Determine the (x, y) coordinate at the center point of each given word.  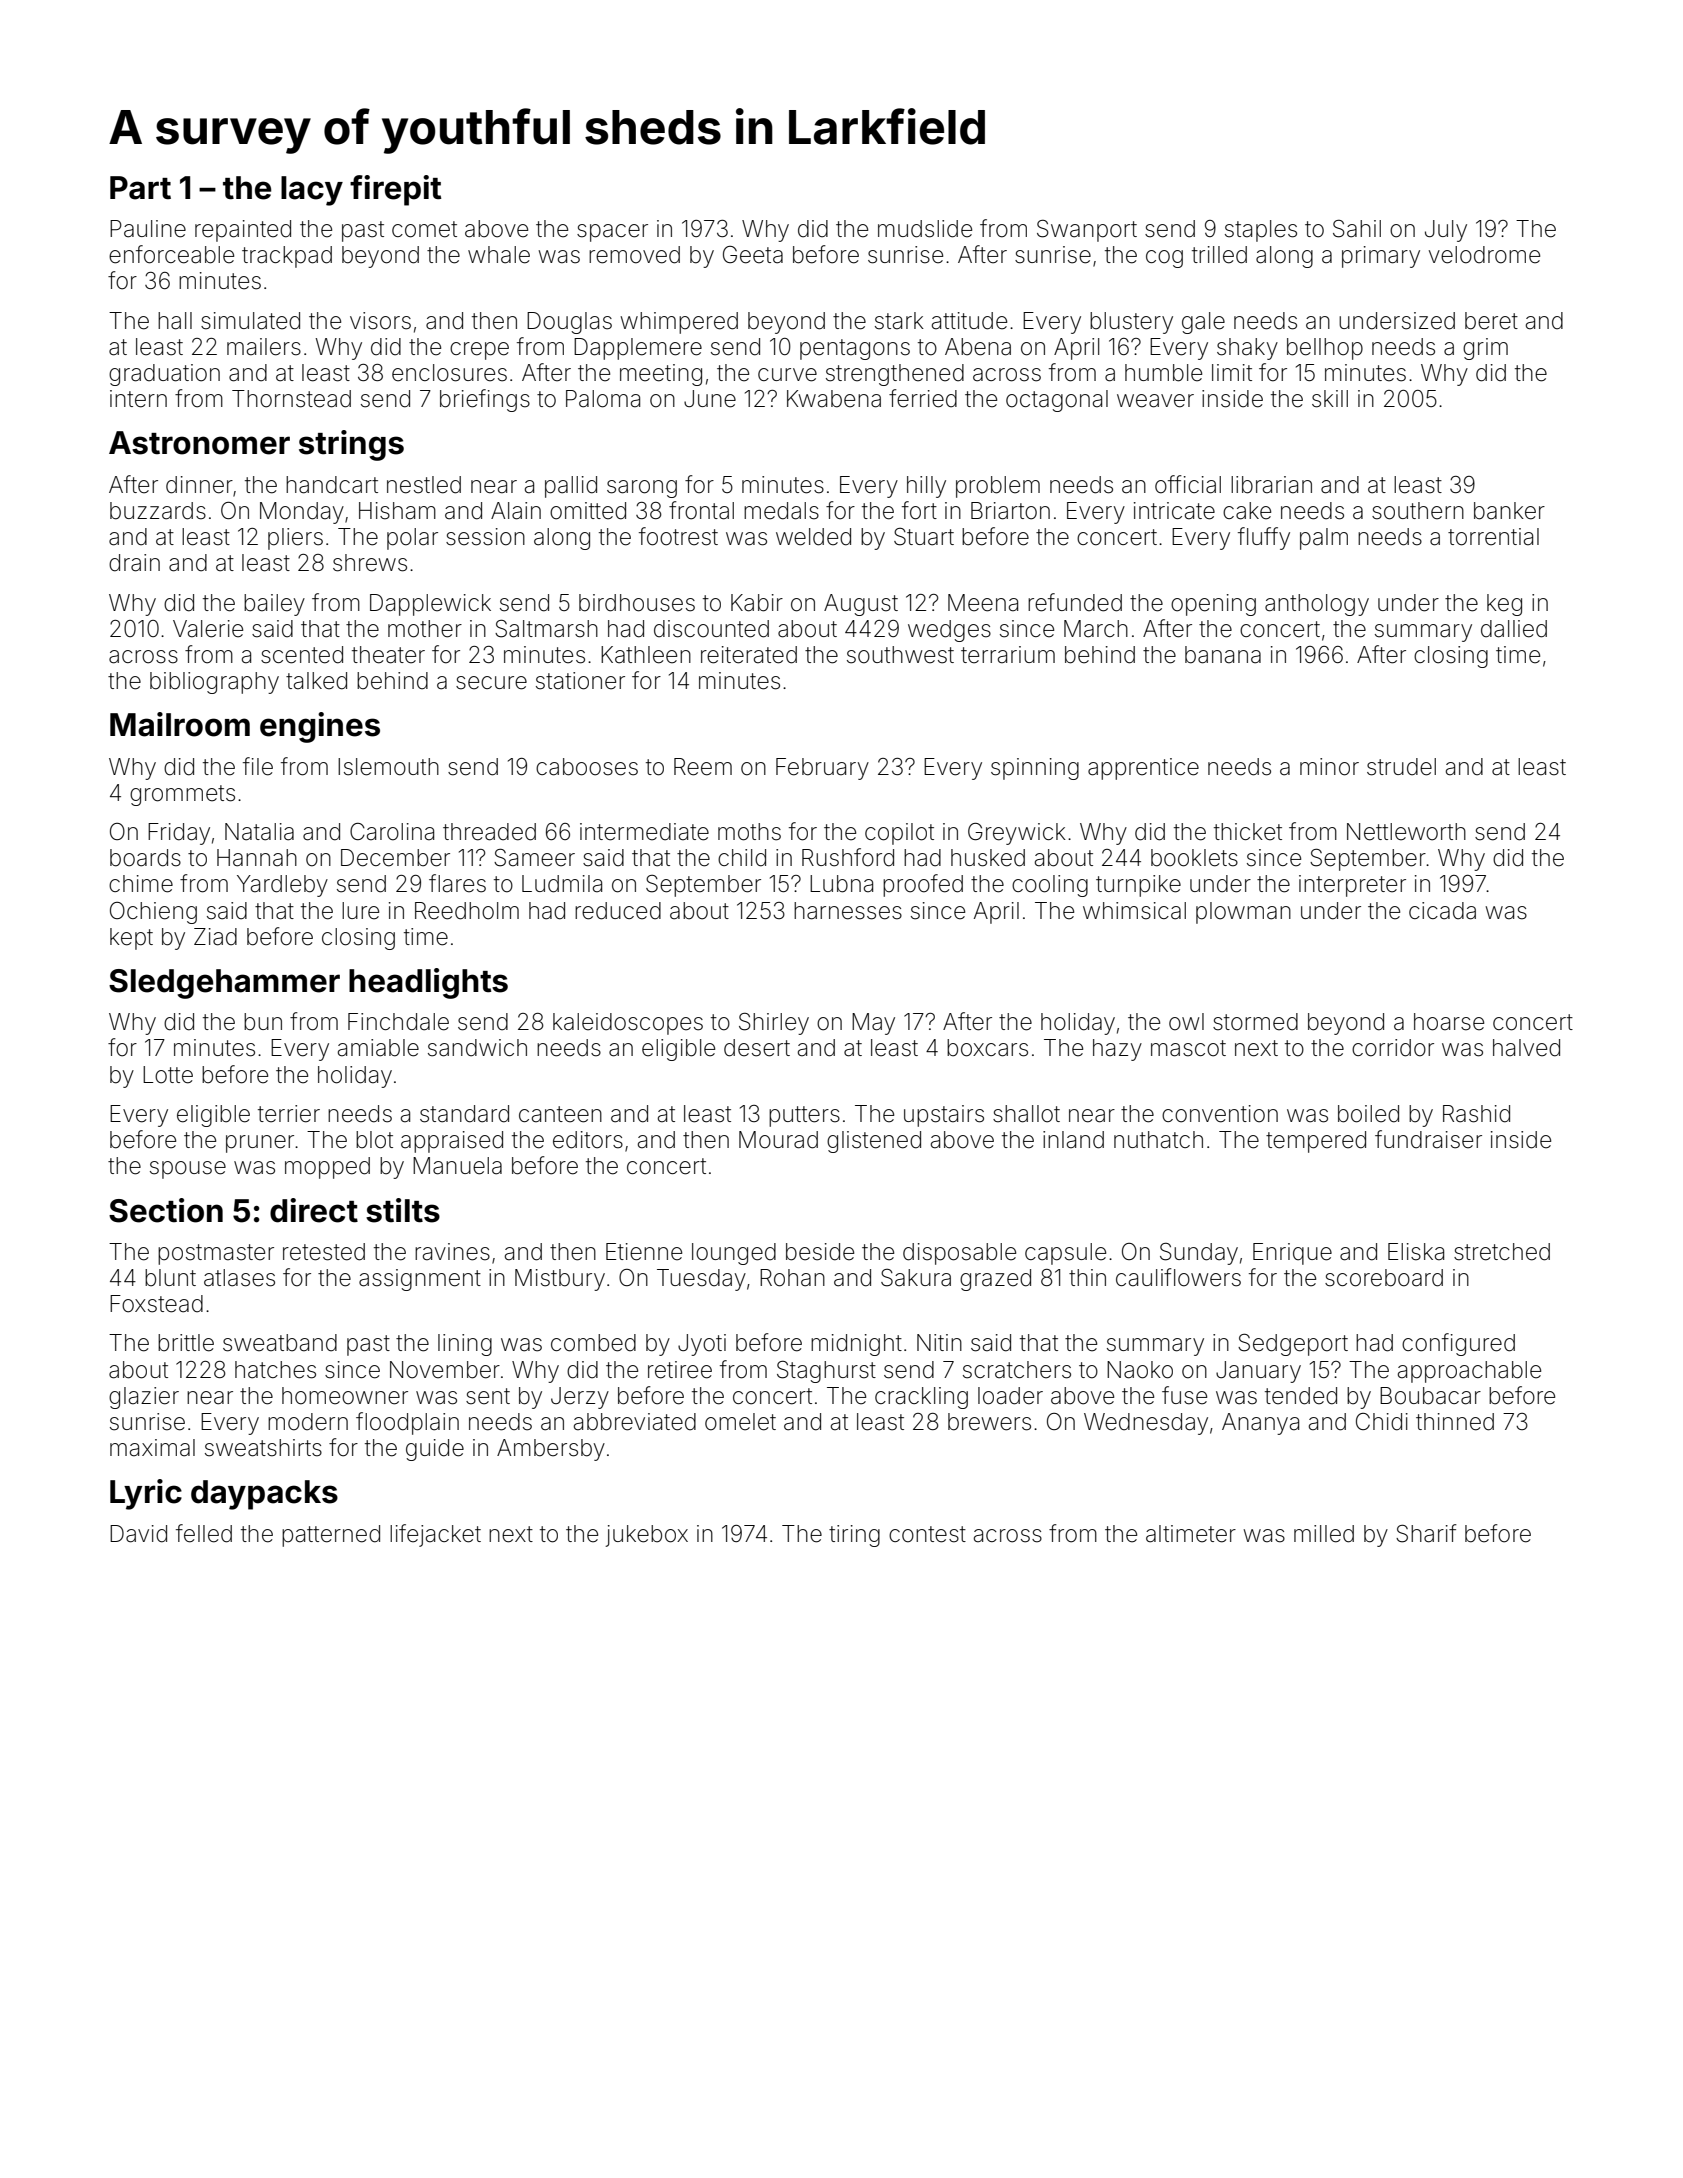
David (138, 1534)
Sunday (1199, 1254)
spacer (612, 233)
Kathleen (646, 655)
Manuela (457, 1166)
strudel (1401, 767)
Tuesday (701, 1280)
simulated (250, 321)
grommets (182, 795)
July (1446, 231)
